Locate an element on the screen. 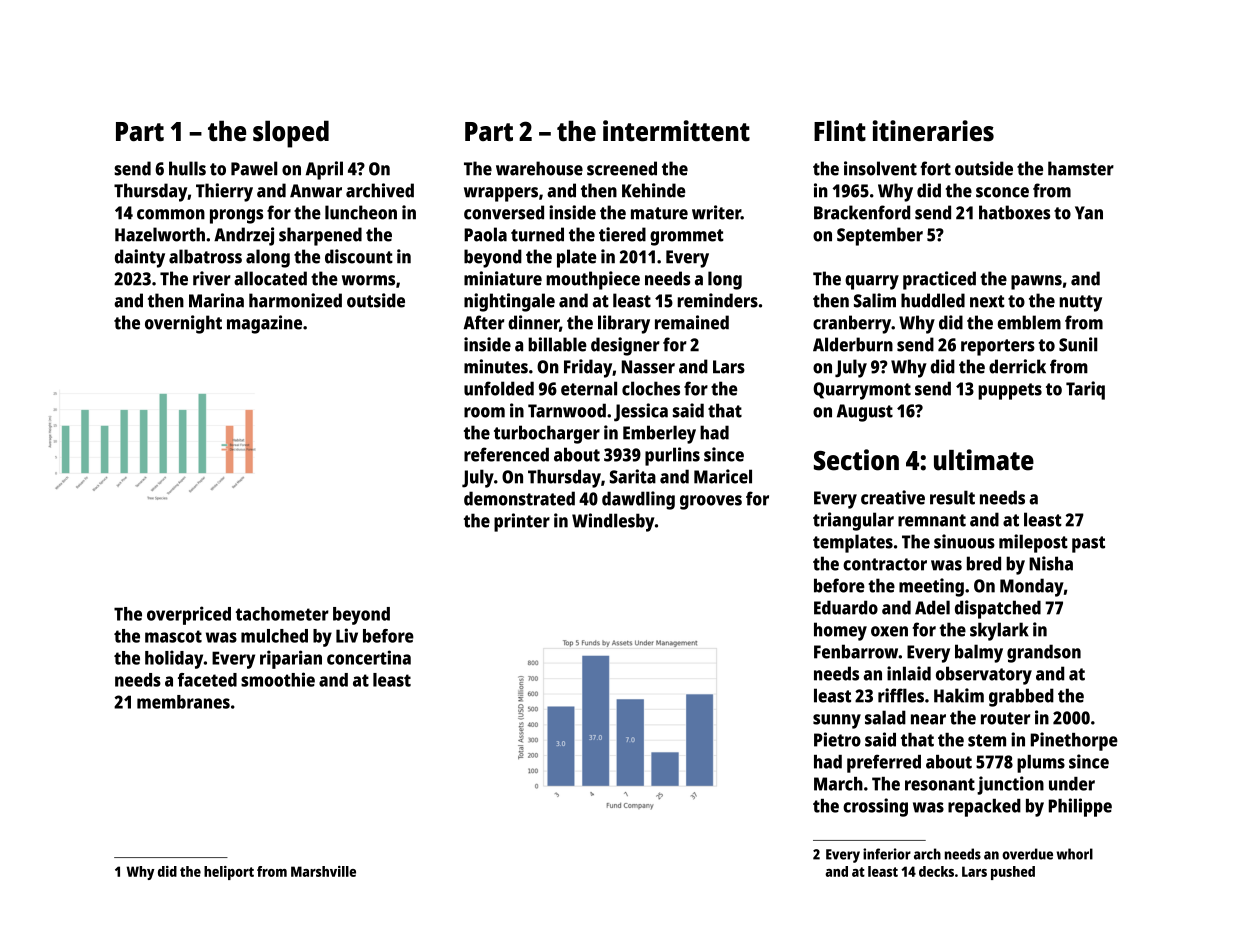 The height and width of the screenshot is (952, 1233). sunny is located at coordinates (837, 721).
